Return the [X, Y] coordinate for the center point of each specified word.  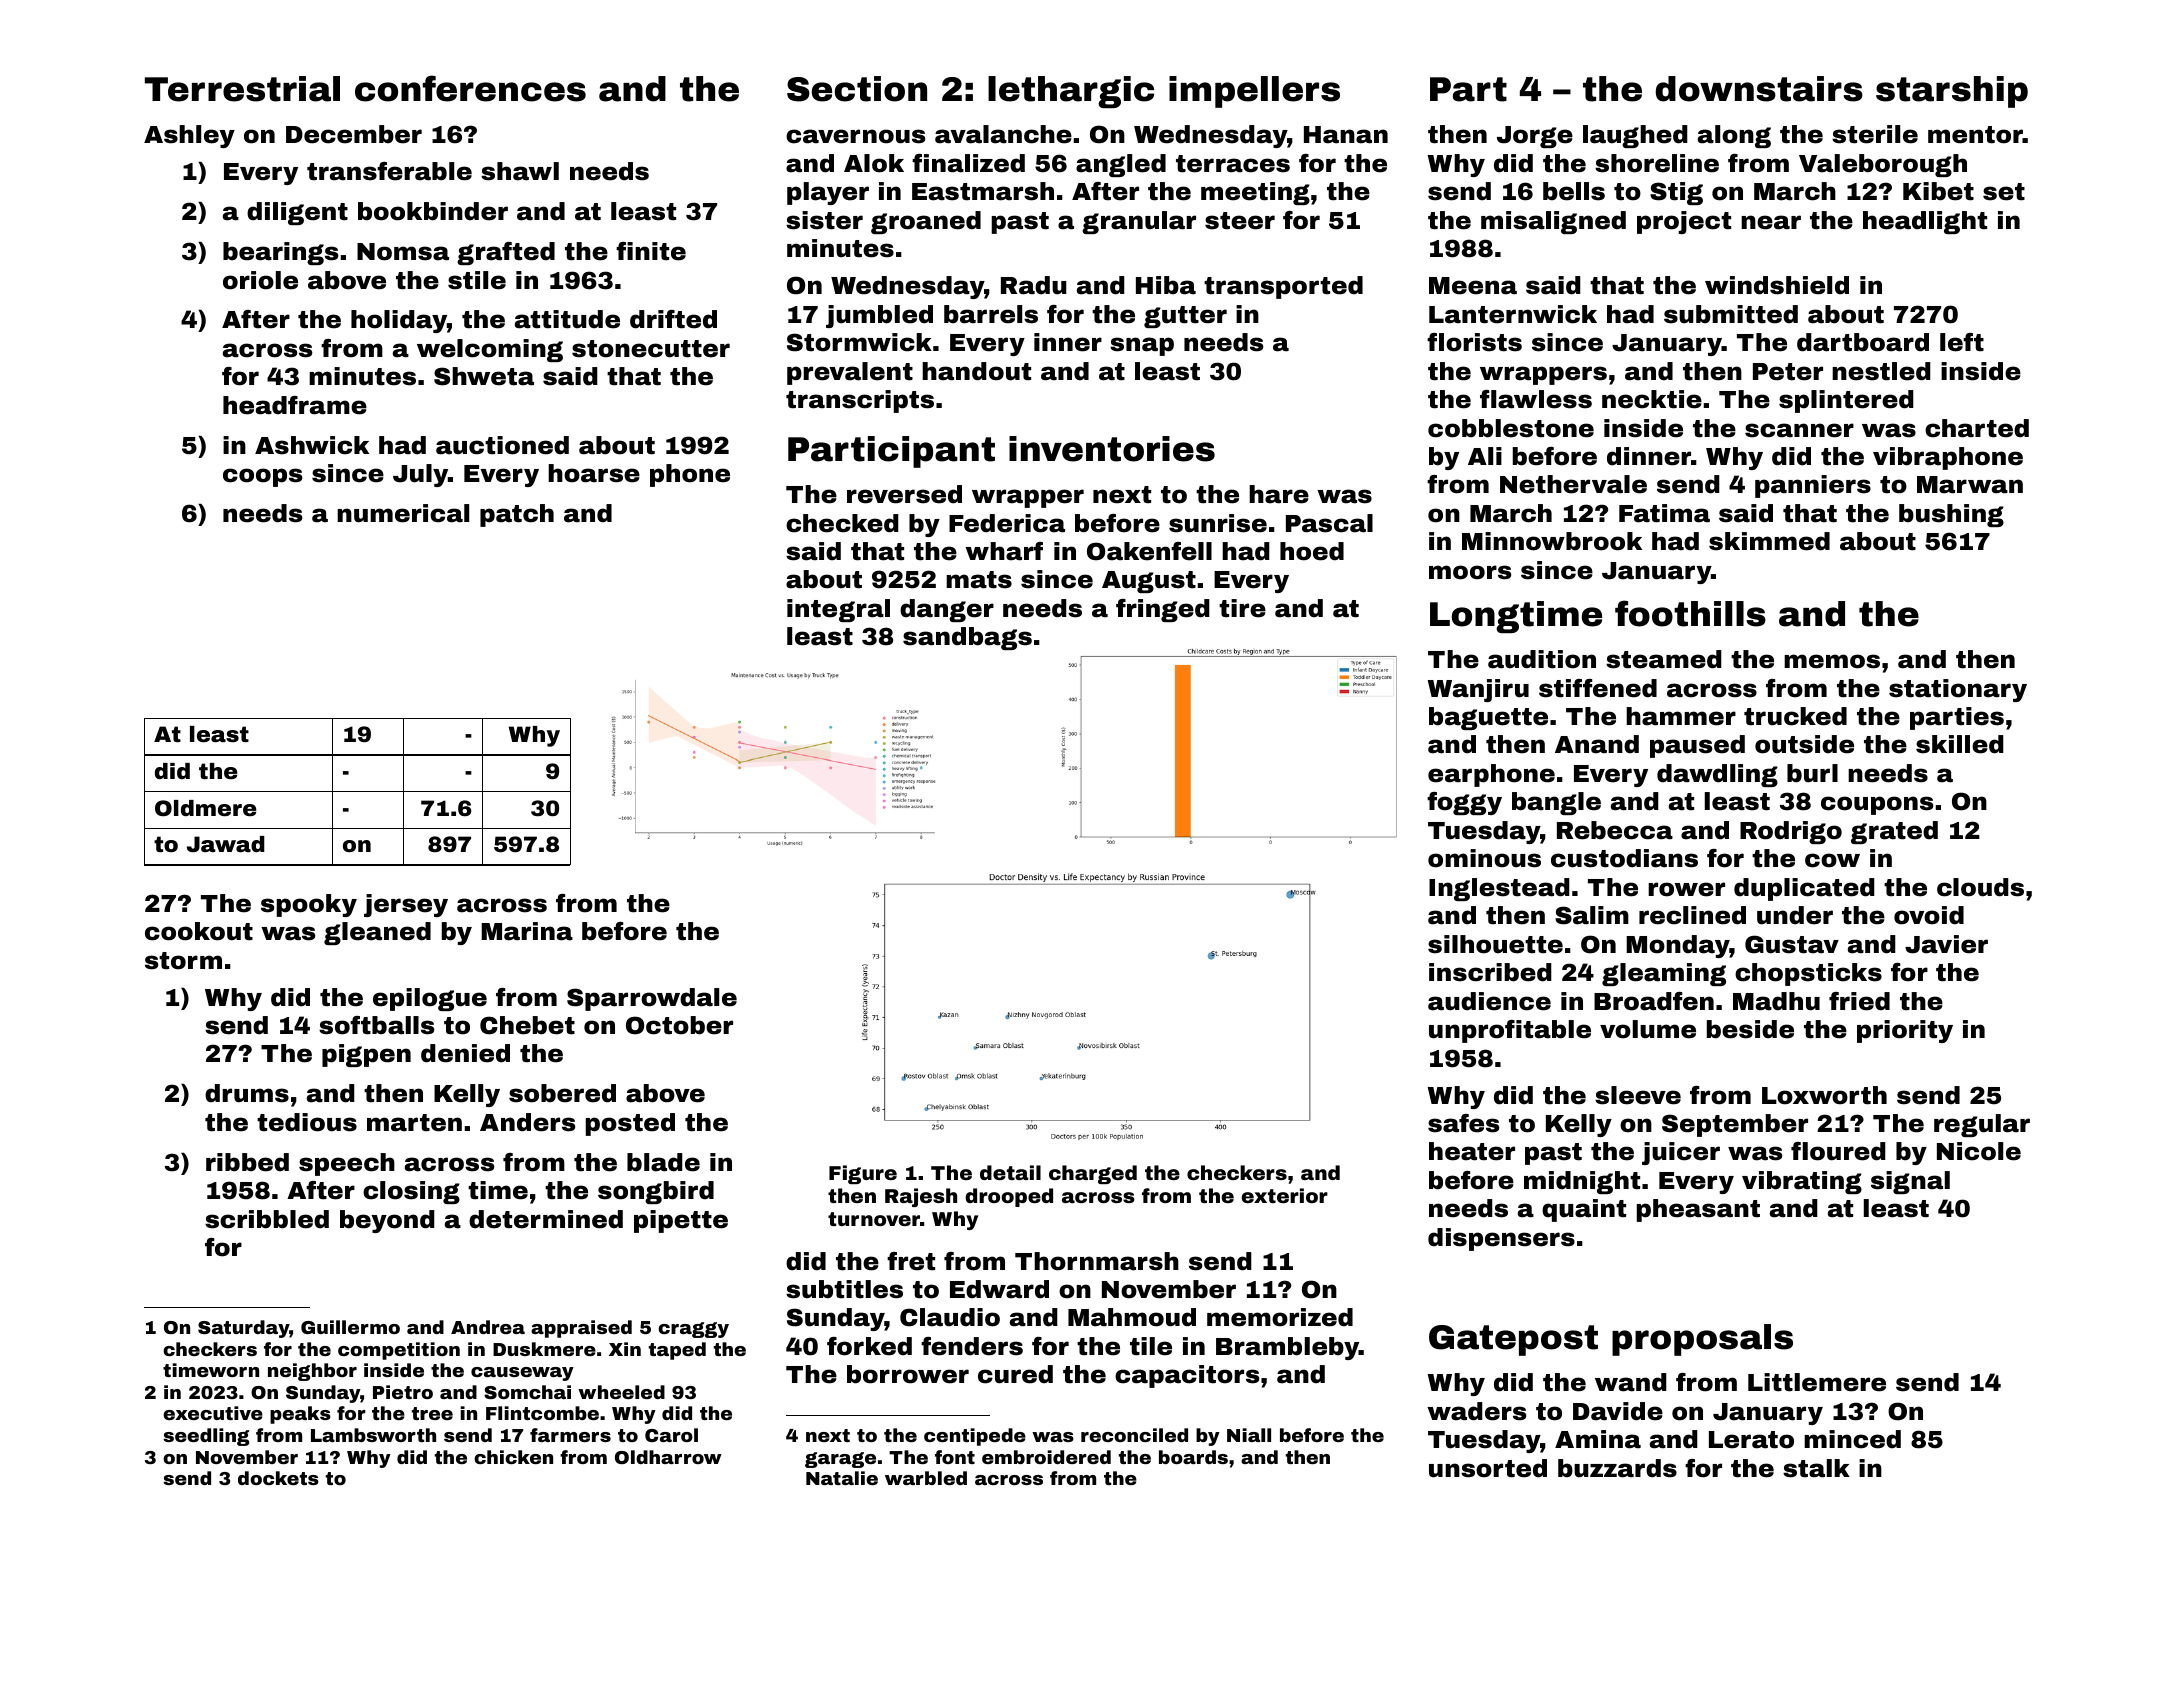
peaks [300, 1415]
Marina [527, 931]
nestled [1881, 371]
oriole [260, 280]
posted [630, 1124]
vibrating [1802, 1182]
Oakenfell [1149, 551]
